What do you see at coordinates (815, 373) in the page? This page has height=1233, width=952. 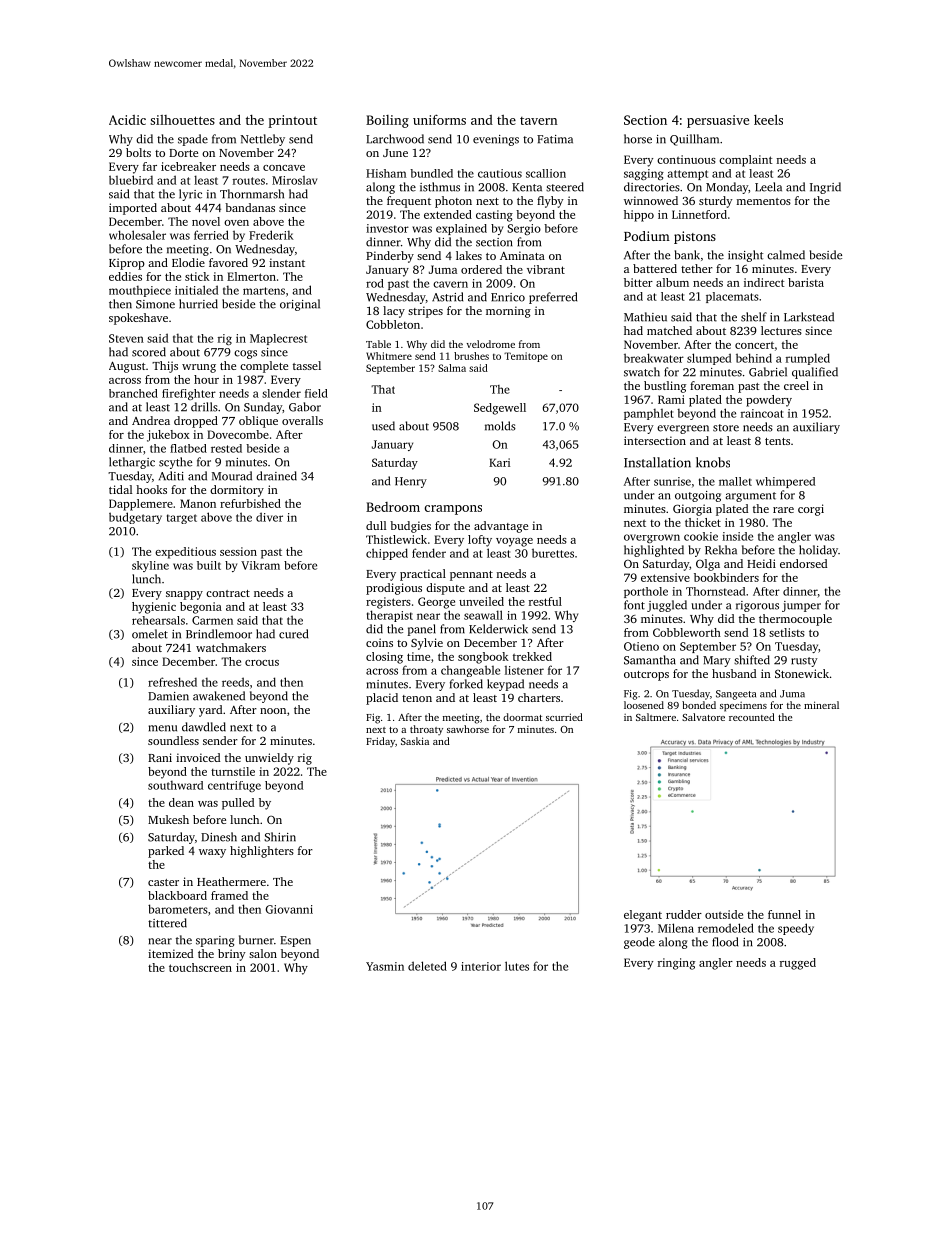 I see `qualified` at bounding box center [815, 373].
